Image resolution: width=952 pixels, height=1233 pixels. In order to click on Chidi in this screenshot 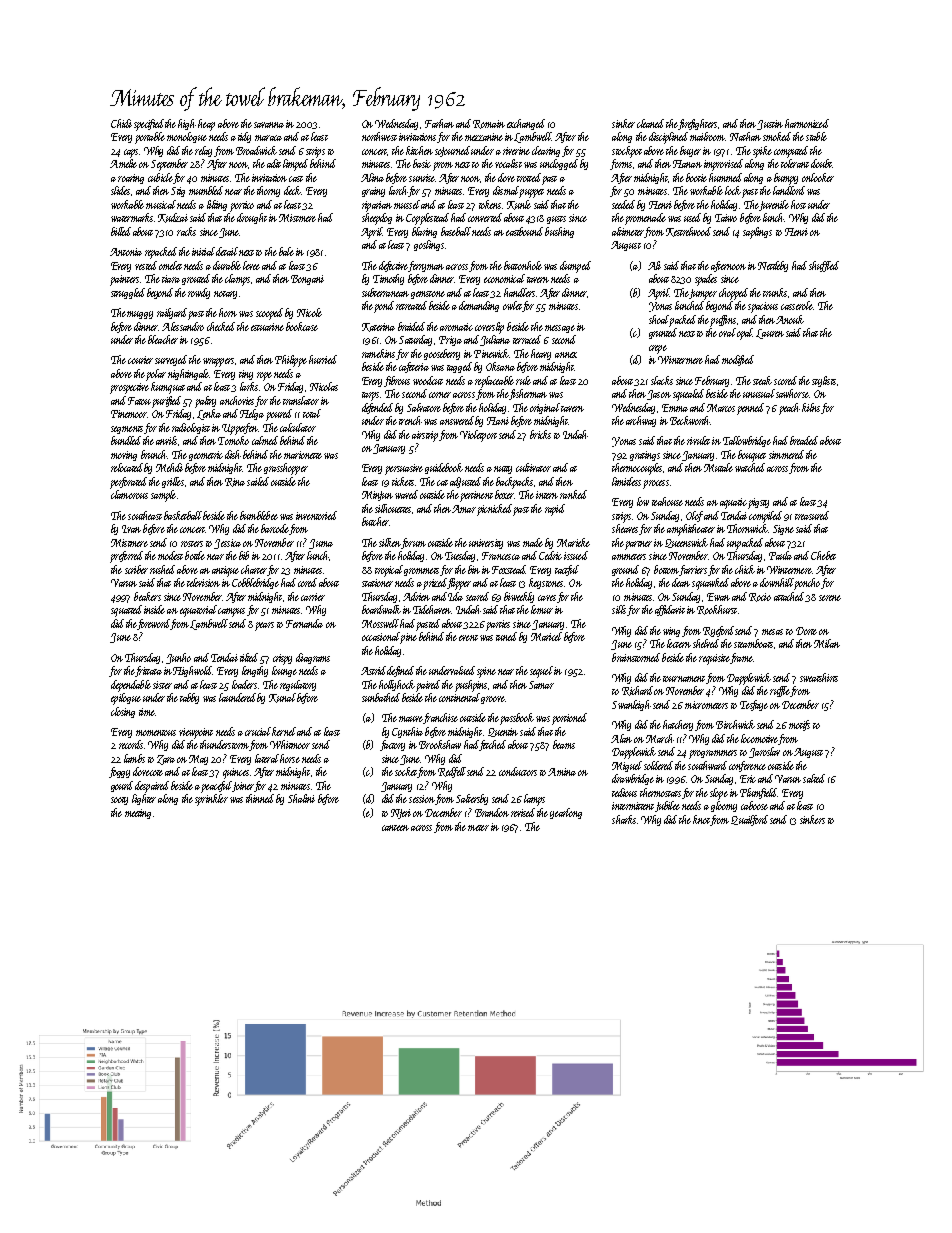, I will do `click(121, 123)`.
